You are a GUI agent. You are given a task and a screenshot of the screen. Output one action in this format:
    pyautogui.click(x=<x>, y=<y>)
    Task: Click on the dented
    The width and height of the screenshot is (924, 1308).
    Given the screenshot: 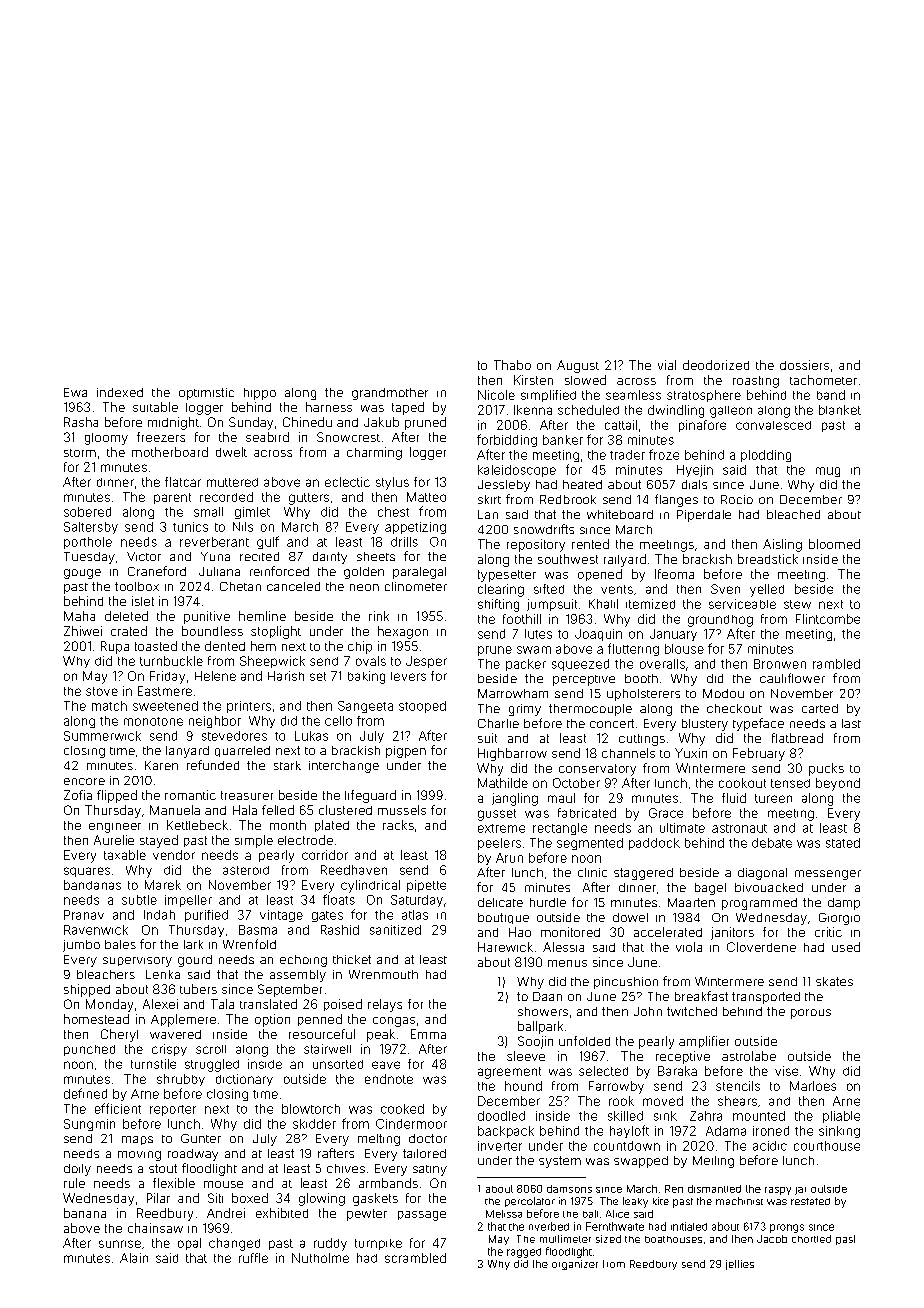 What is the action you would take?
    pyautogui.click(x=225, y=646)
